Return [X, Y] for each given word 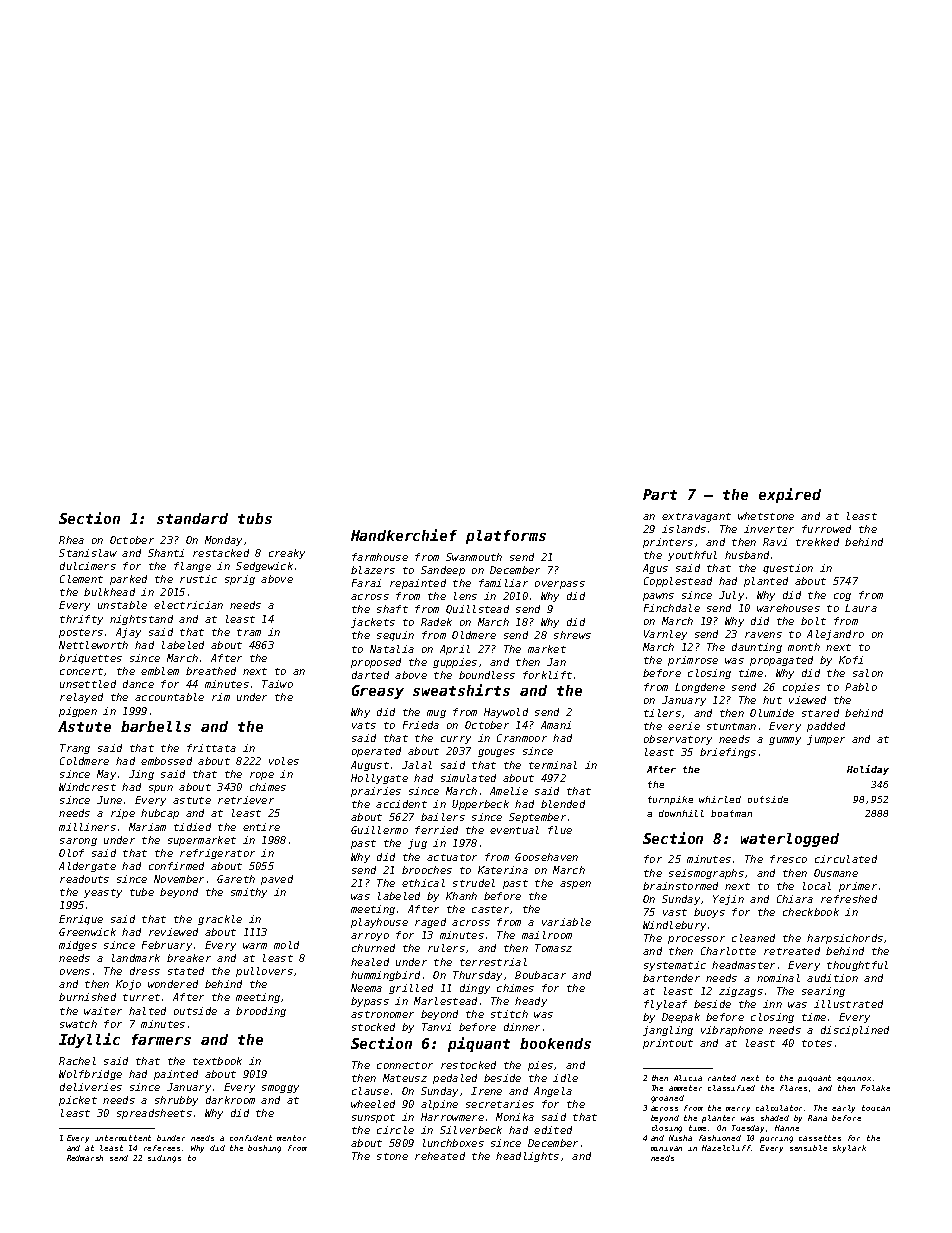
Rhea [71, 540]
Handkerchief [404, 535]
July [731, 596]
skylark [849, 1149]
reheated [440, 1156]
